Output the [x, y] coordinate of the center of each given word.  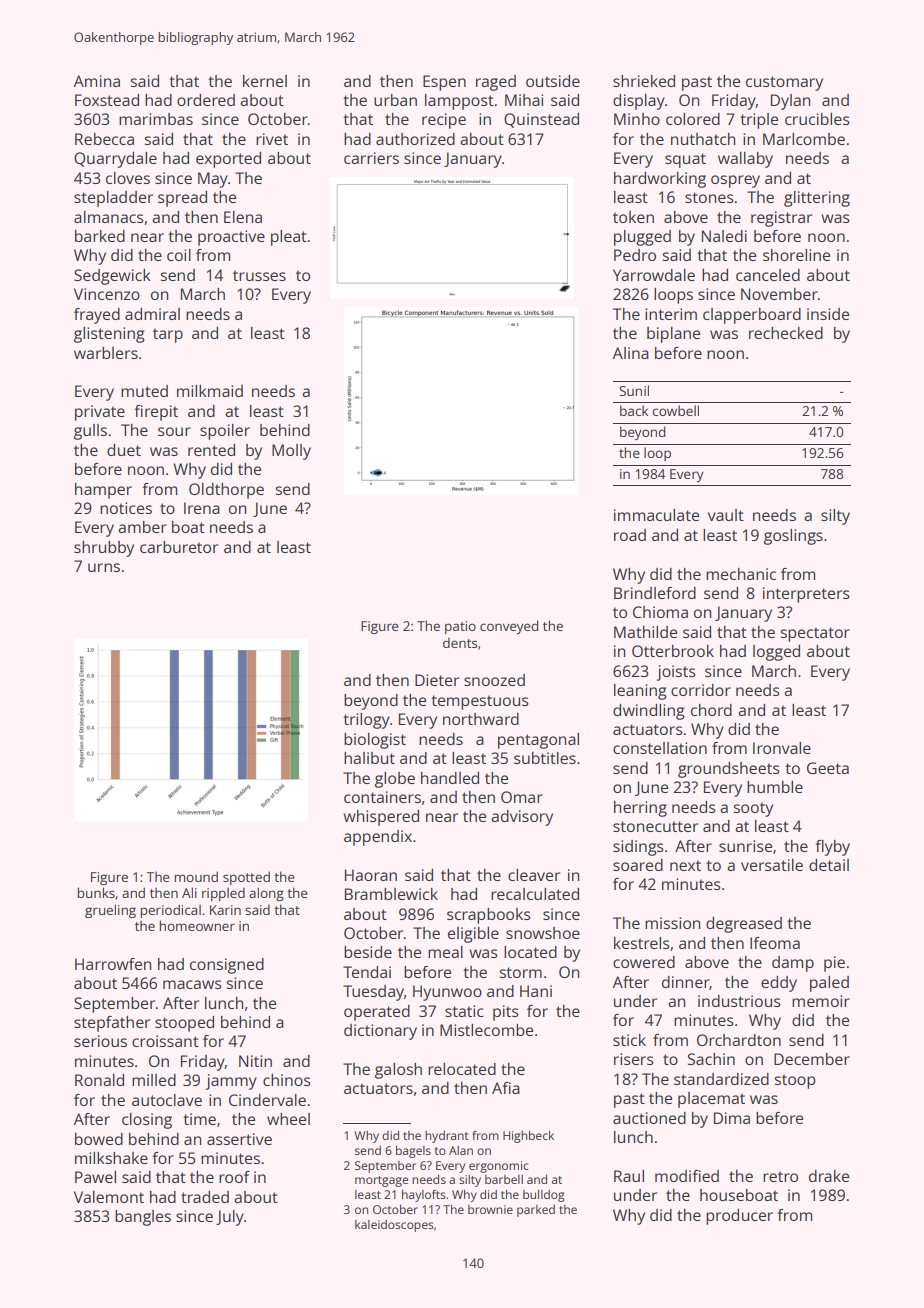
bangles [143, 1218]
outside [553, 81]
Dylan [790, 102]
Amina [97, 81]
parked [536, 1211]
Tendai [367, 972]
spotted [246, 878]
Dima [732, 1118]
